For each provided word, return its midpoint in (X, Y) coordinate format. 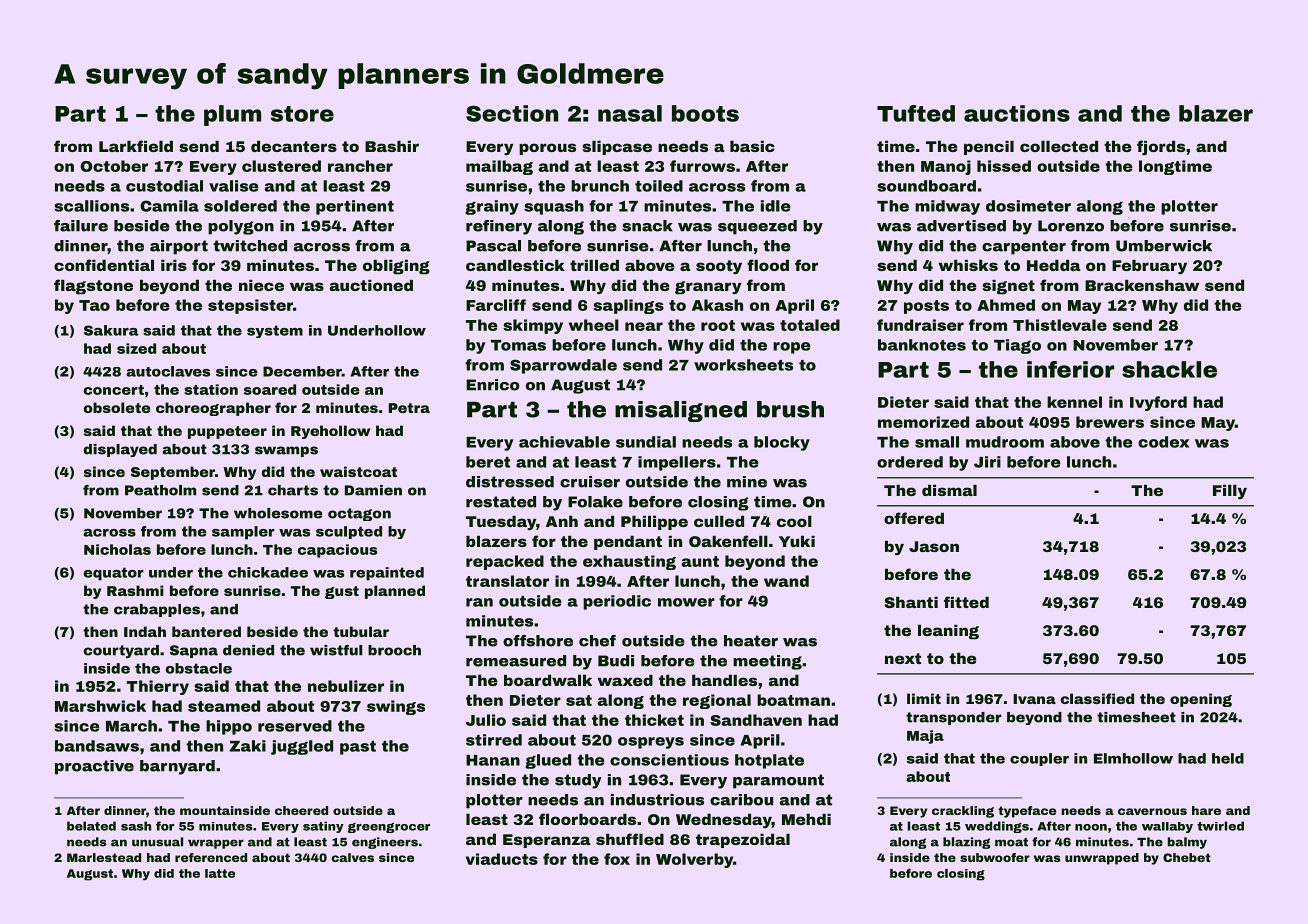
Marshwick (100, 706)
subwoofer (995, 857)
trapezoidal (743, 840)
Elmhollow (1133, 758)
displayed (120, 450)
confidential (104, 265)
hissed (1004, 166)
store (302, 114)
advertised (961, 226)
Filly (1230, 491)
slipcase (617, 147)
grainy (492, 207)
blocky (782, 443)
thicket (654, 720)
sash (136, 826)
